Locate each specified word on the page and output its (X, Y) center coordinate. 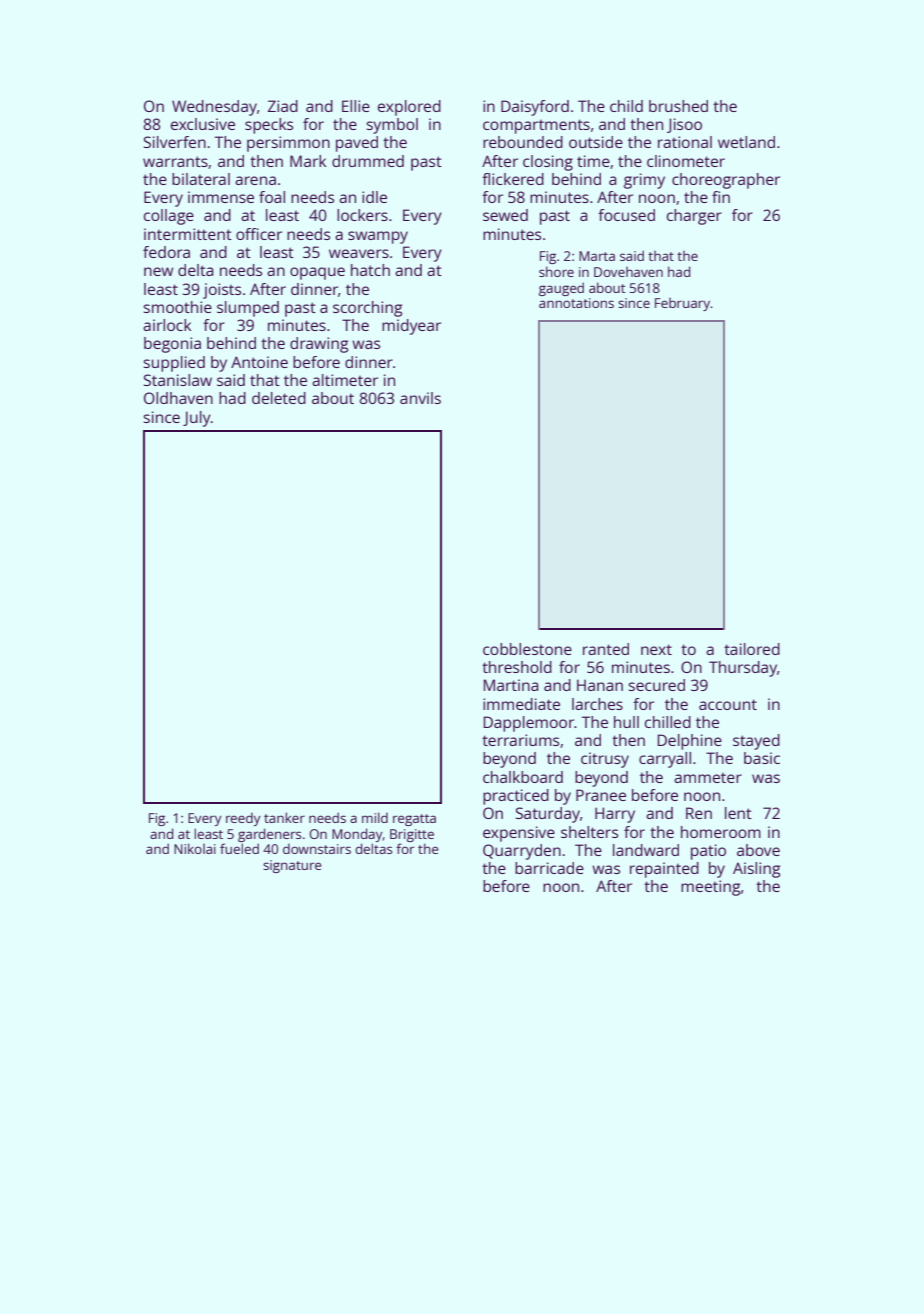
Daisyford (535, 108)
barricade (549, 868)
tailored (752, 649)
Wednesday (214, 108)
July (197, 419)
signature (292, 866)
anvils (420, 398)
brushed (678, 106)
